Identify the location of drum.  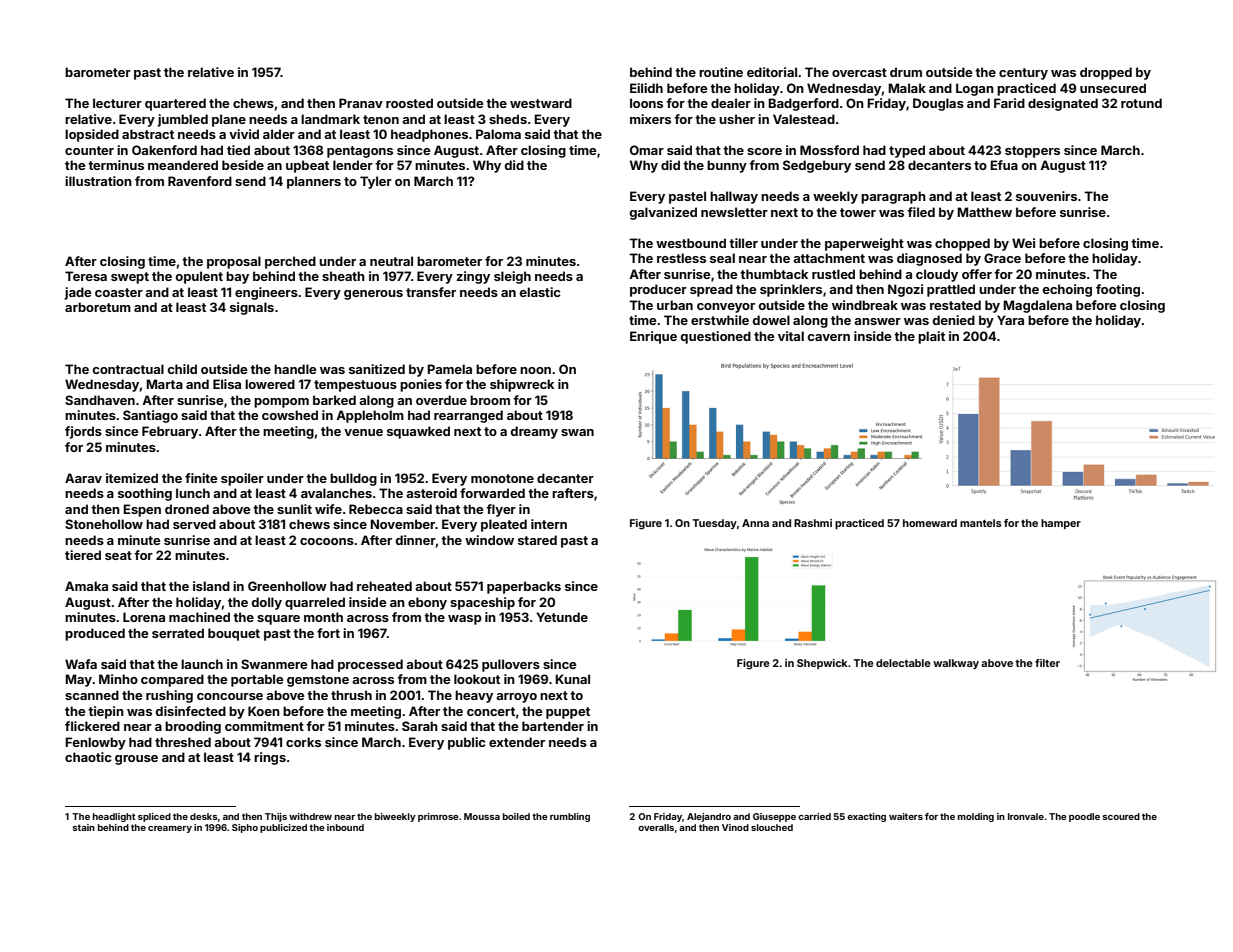
(906, 72).
